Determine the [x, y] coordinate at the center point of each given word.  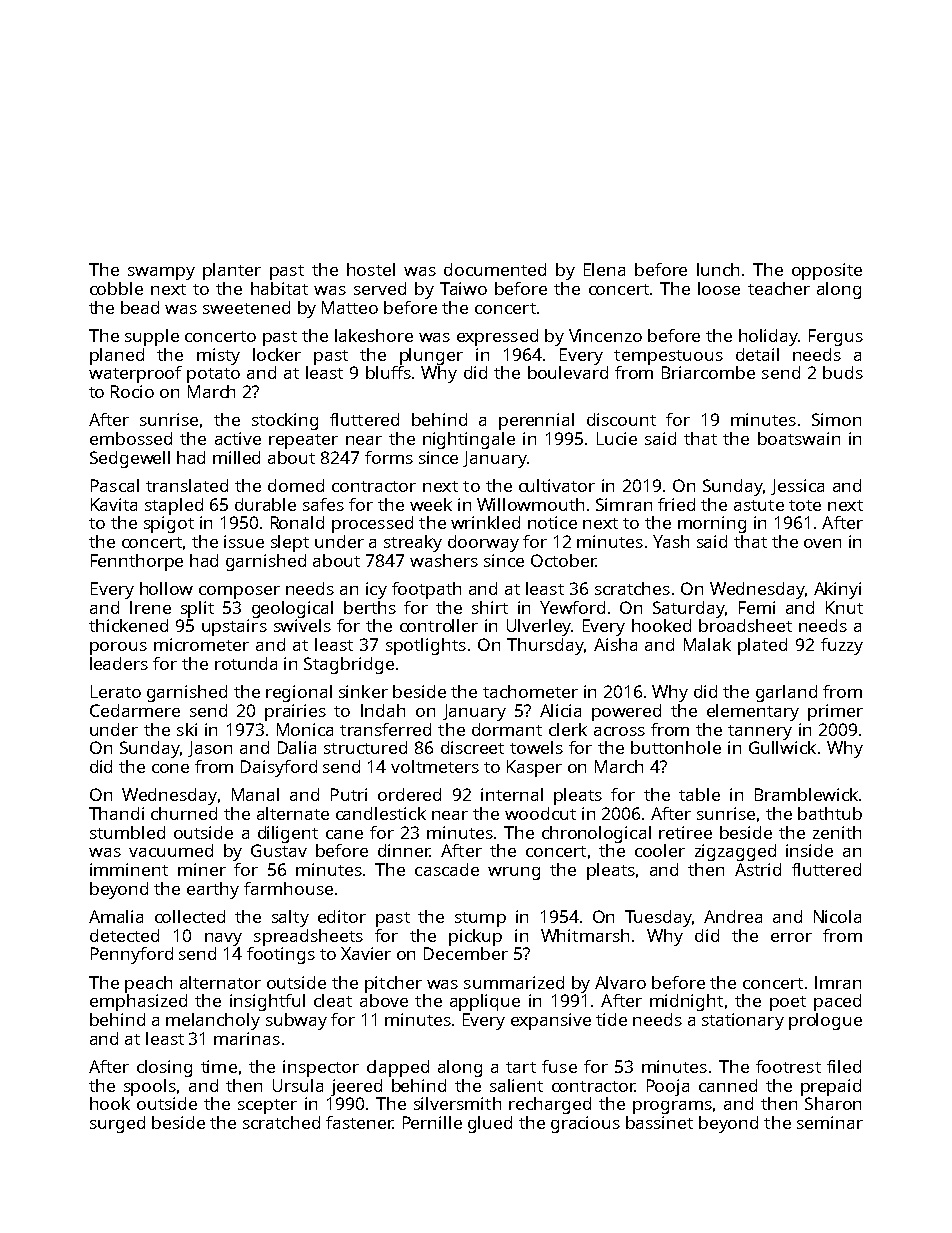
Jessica [797, 487]
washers [444, 560]
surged [117, 1124]
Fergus [836, 337]
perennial [536, 421]
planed [117, 356]
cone [170, 768]
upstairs [234, 627]
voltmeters [435, 766]
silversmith [457, 1103]
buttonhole [676, 747]
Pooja [668, 1087]
